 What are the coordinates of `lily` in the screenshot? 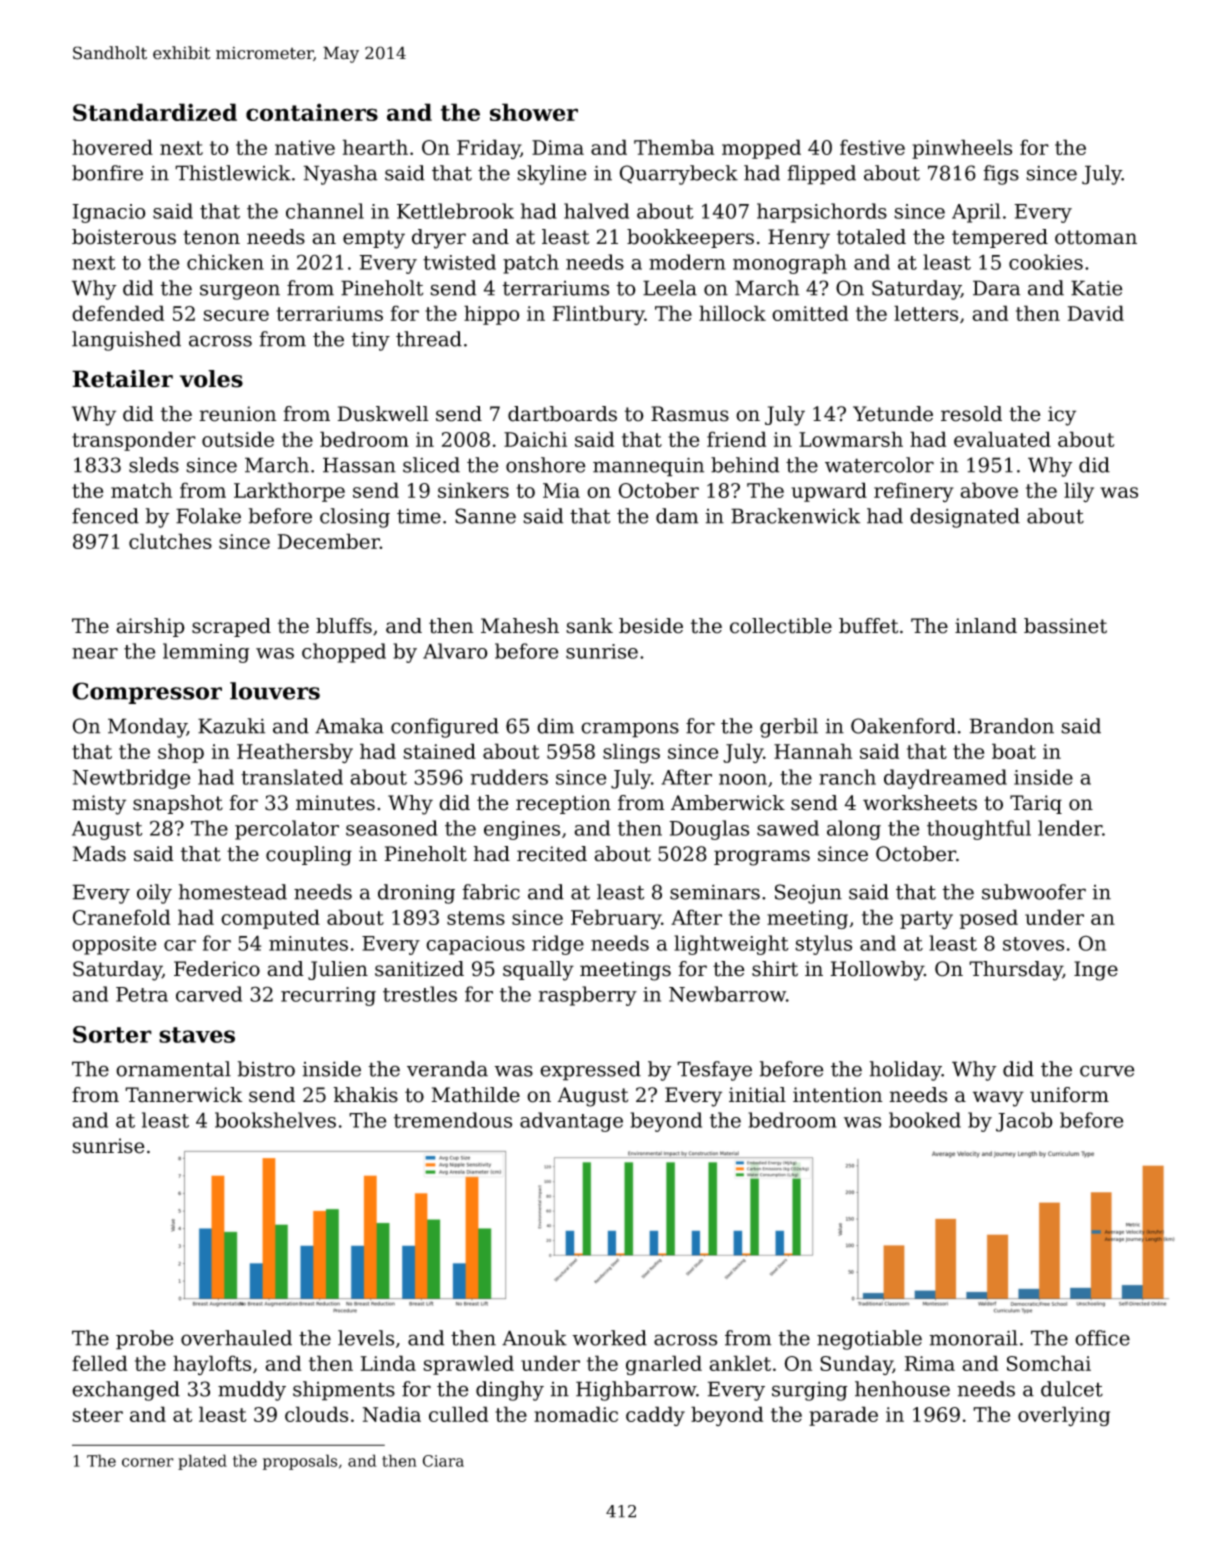 It's located at (1079, 492).
